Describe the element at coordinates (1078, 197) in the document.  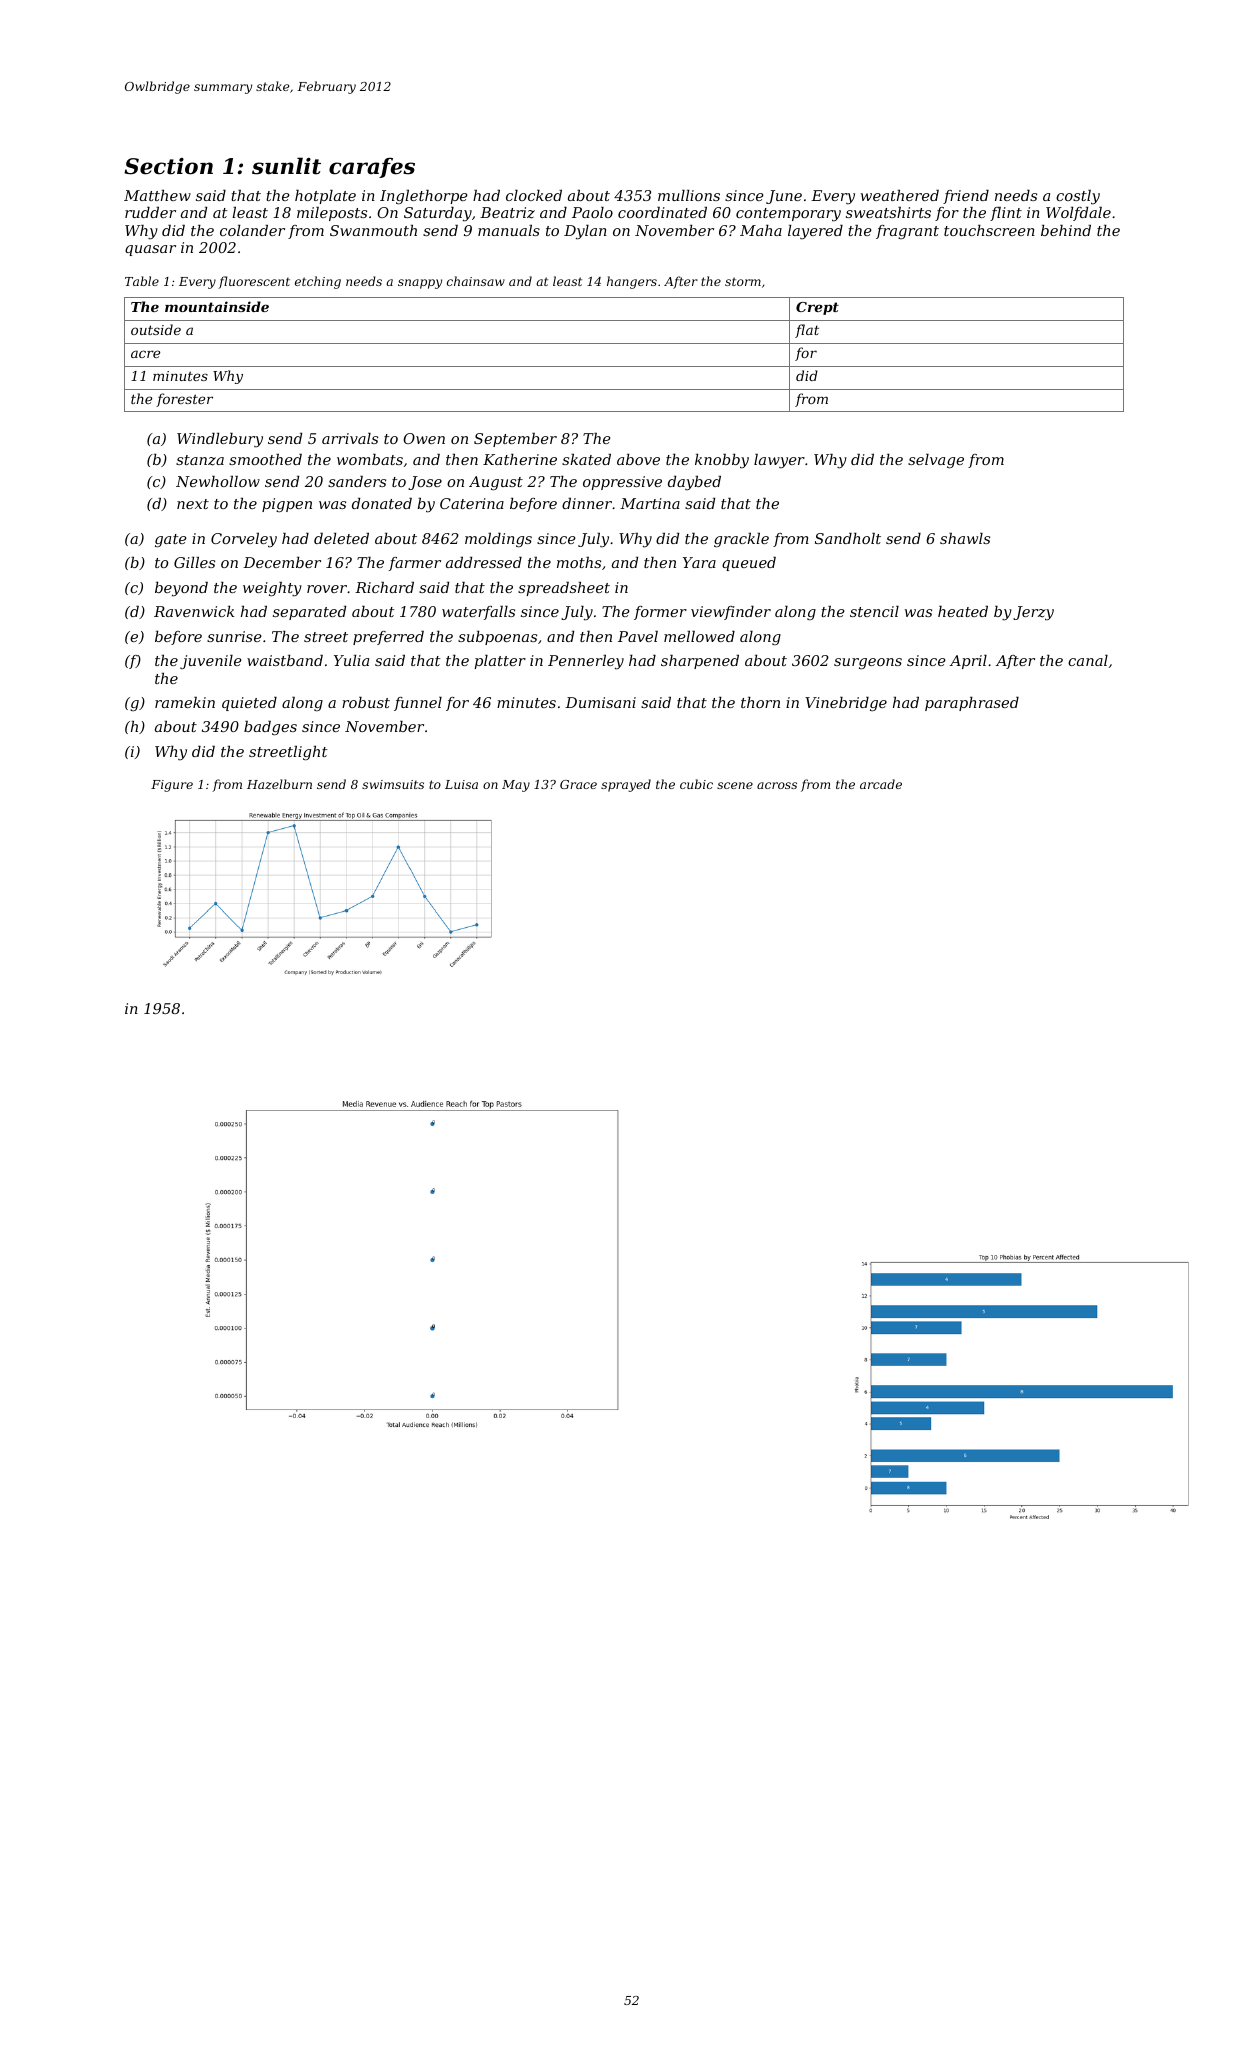
I see `costly` at that location.
